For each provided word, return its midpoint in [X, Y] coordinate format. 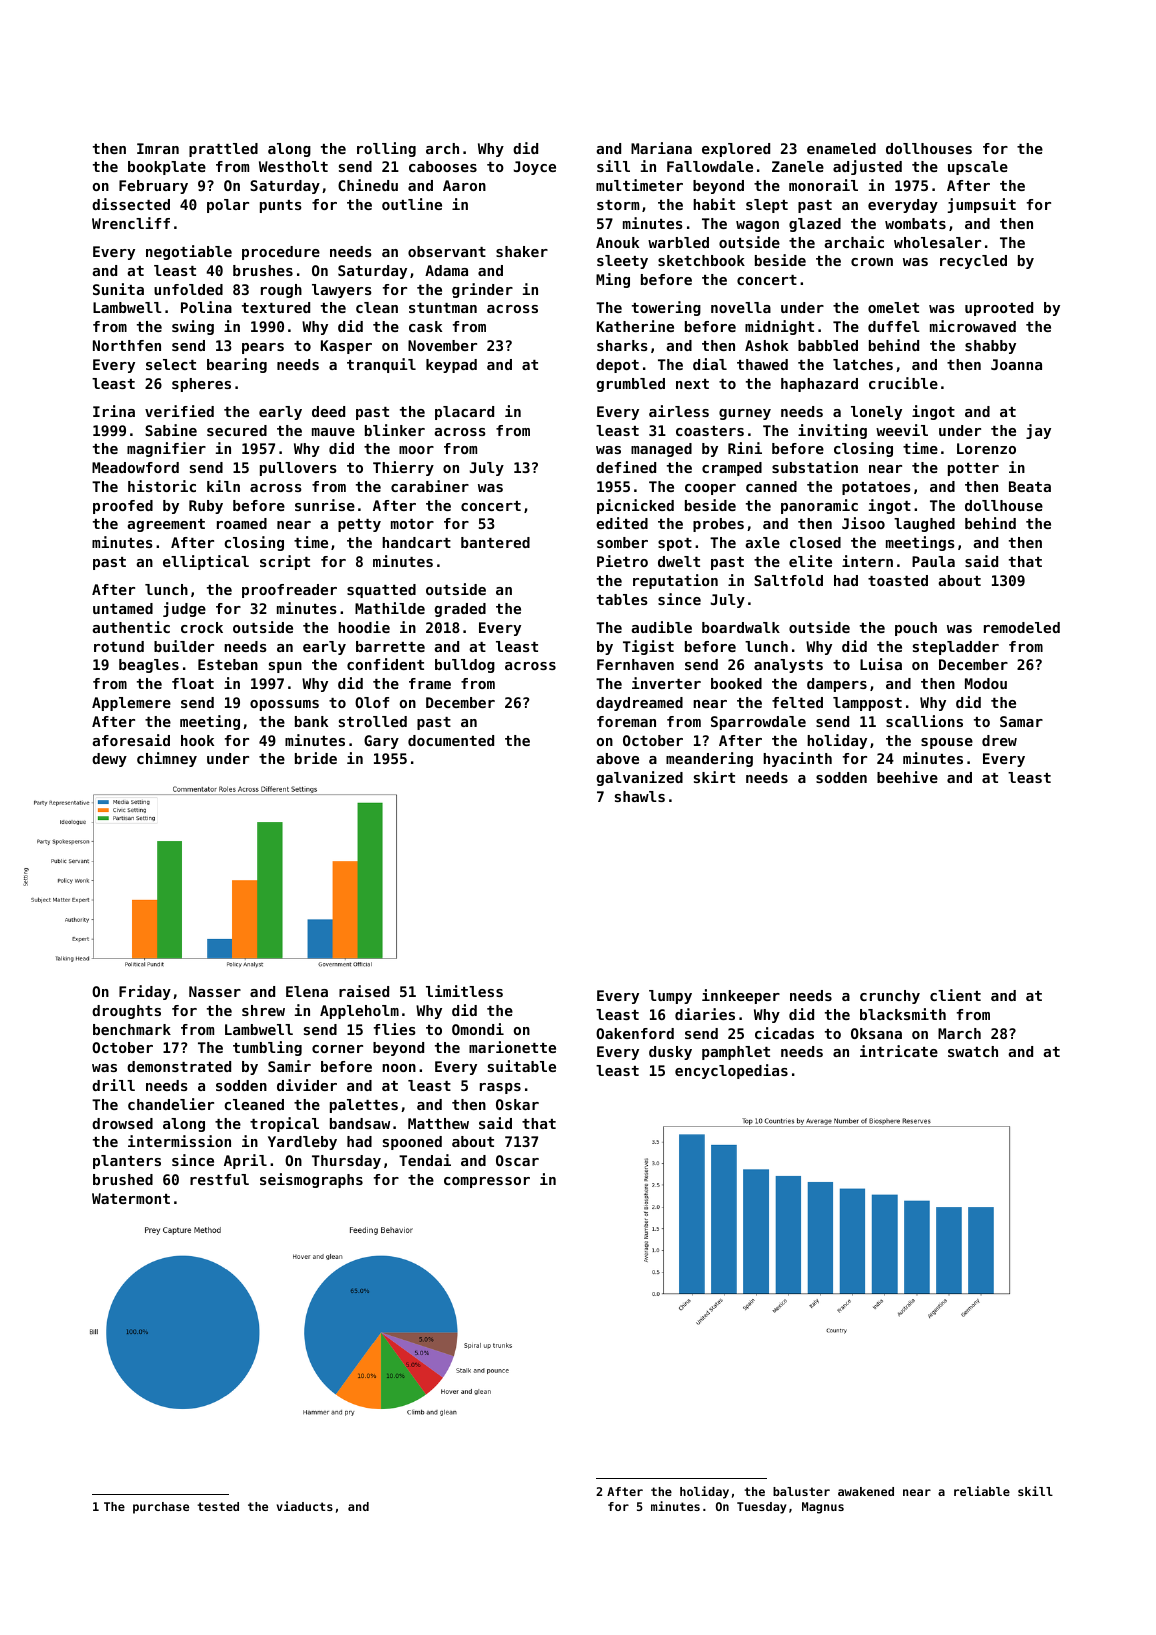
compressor [487, 1182]
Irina [114, 411]
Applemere [131, 704]
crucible [903, 383]
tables [622, 599]
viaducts [305, 1506]
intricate [899, 1051]
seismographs [311, 1180]
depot [617, 366]
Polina [206, 307]
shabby [990, 347]
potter [973, 469]
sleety [622, 262]
